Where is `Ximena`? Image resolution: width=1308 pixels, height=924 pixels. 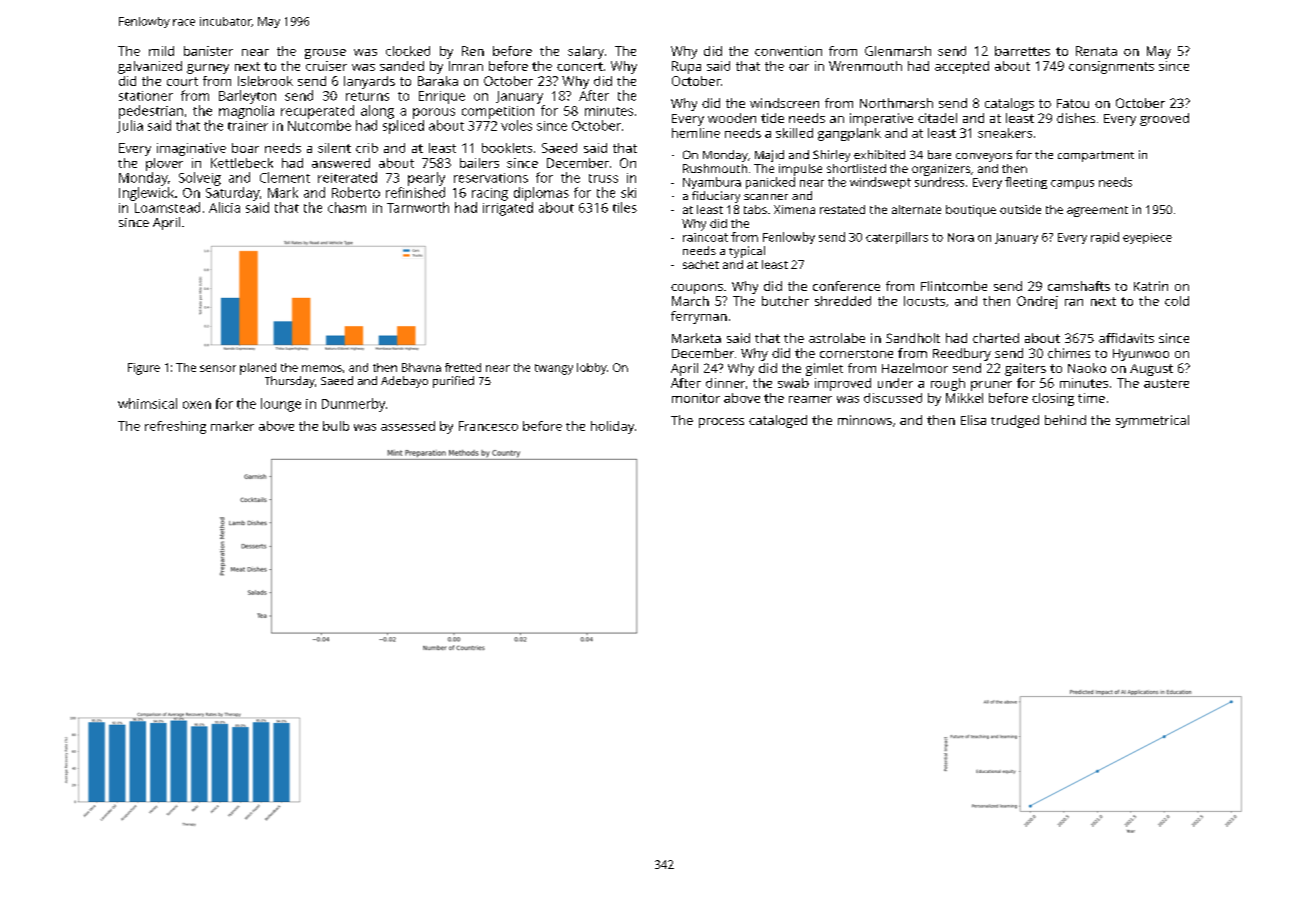
Ximena is located at coordinates (794, 209).
